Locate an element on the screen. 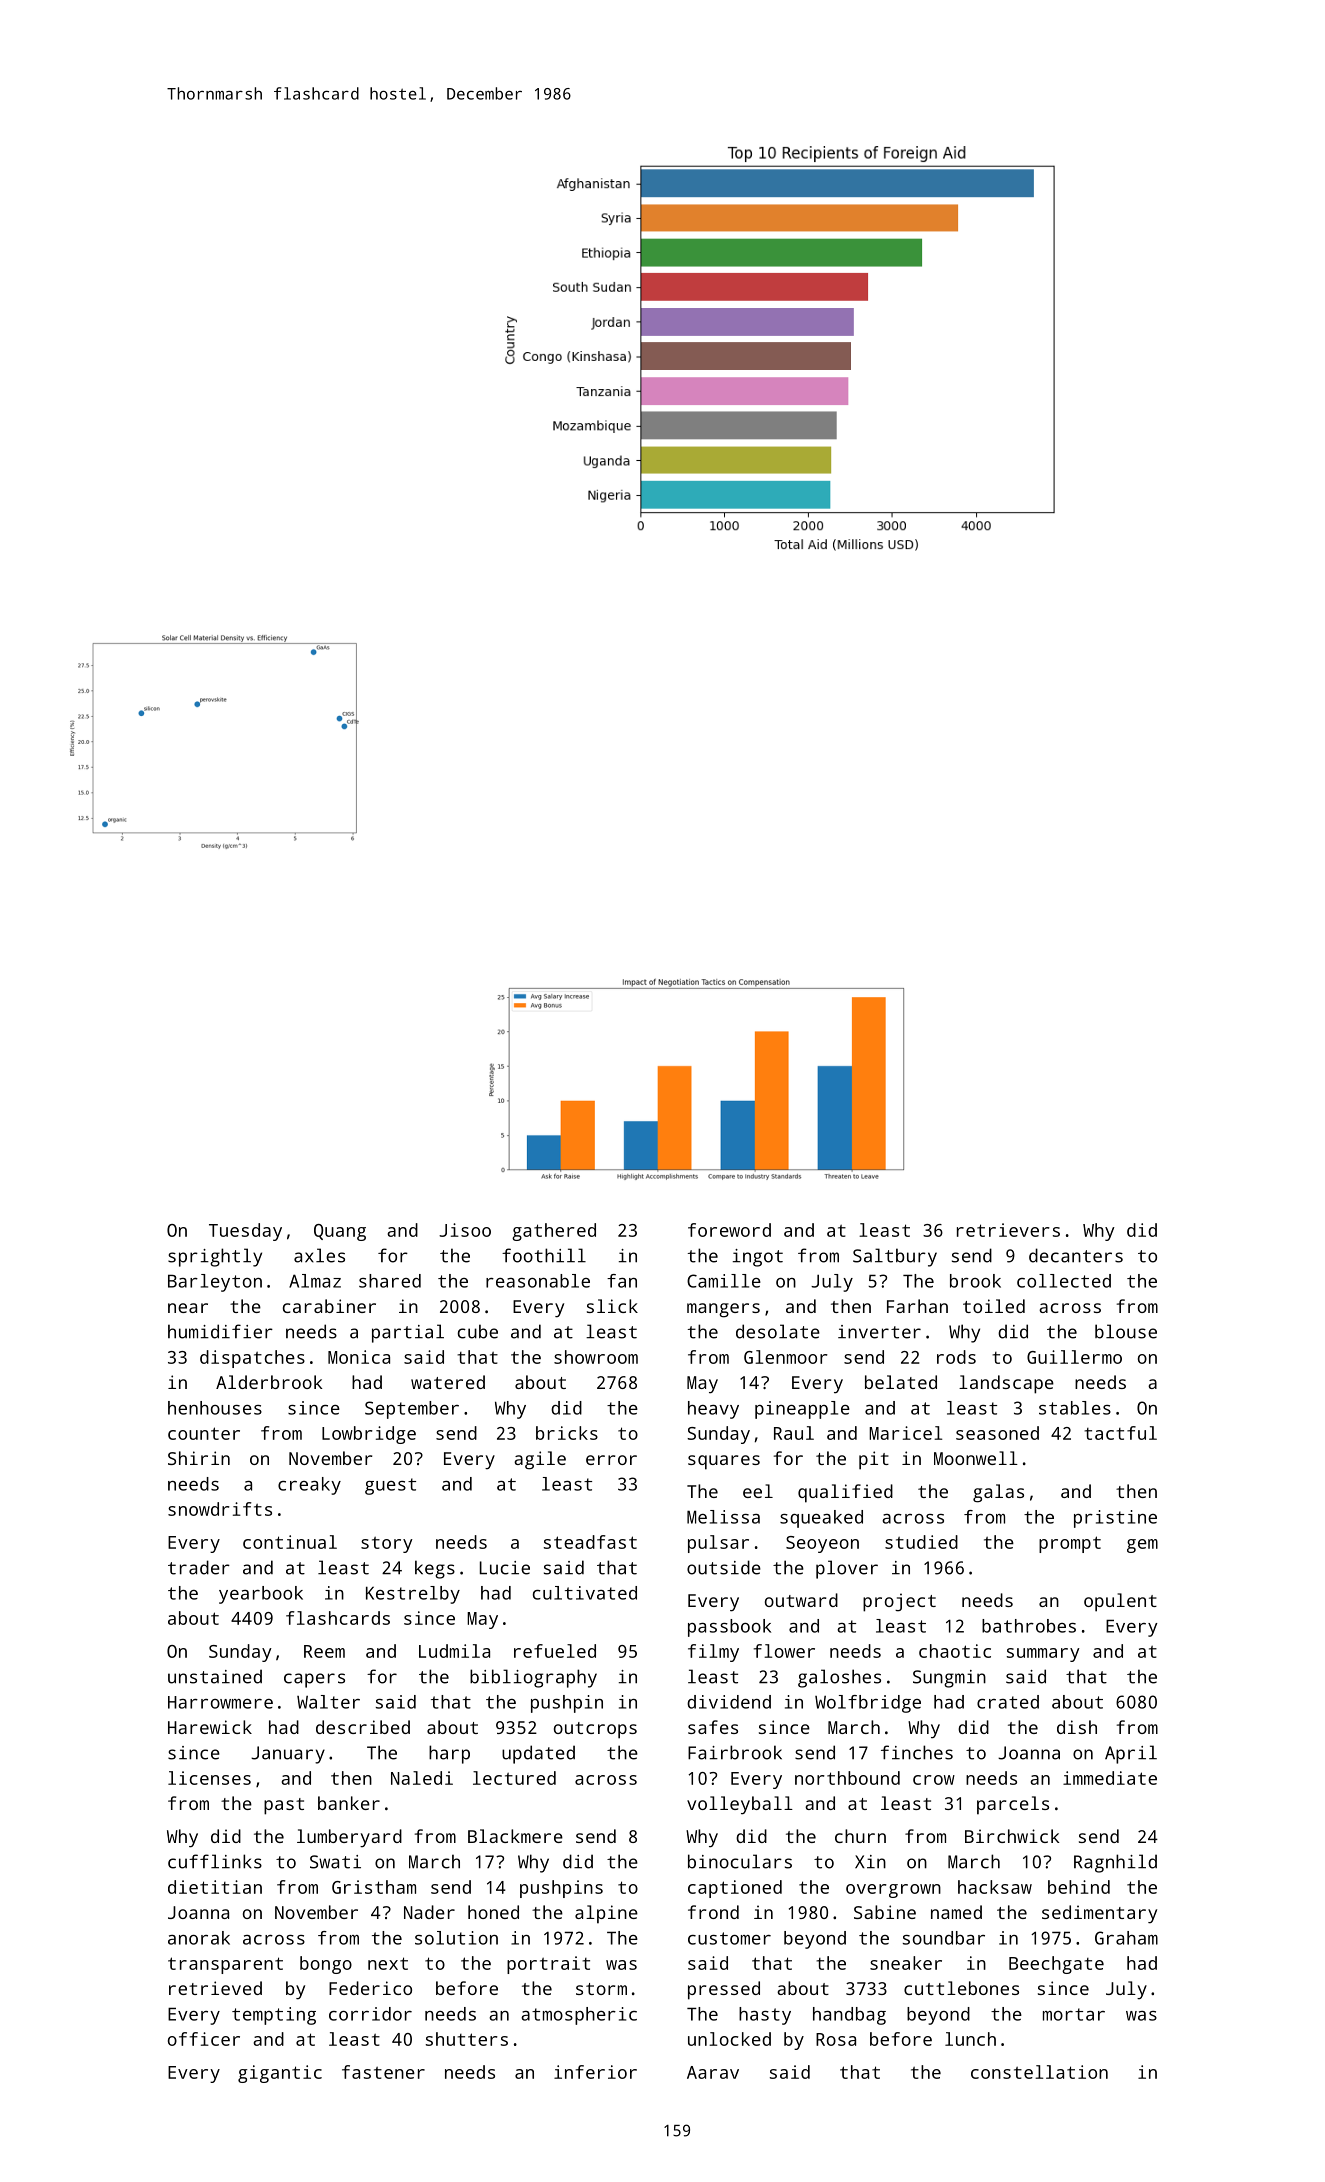 Image resolution: width=1325 pixels, height=2182 pixels. safes is located at coordinates (713, 1727).
